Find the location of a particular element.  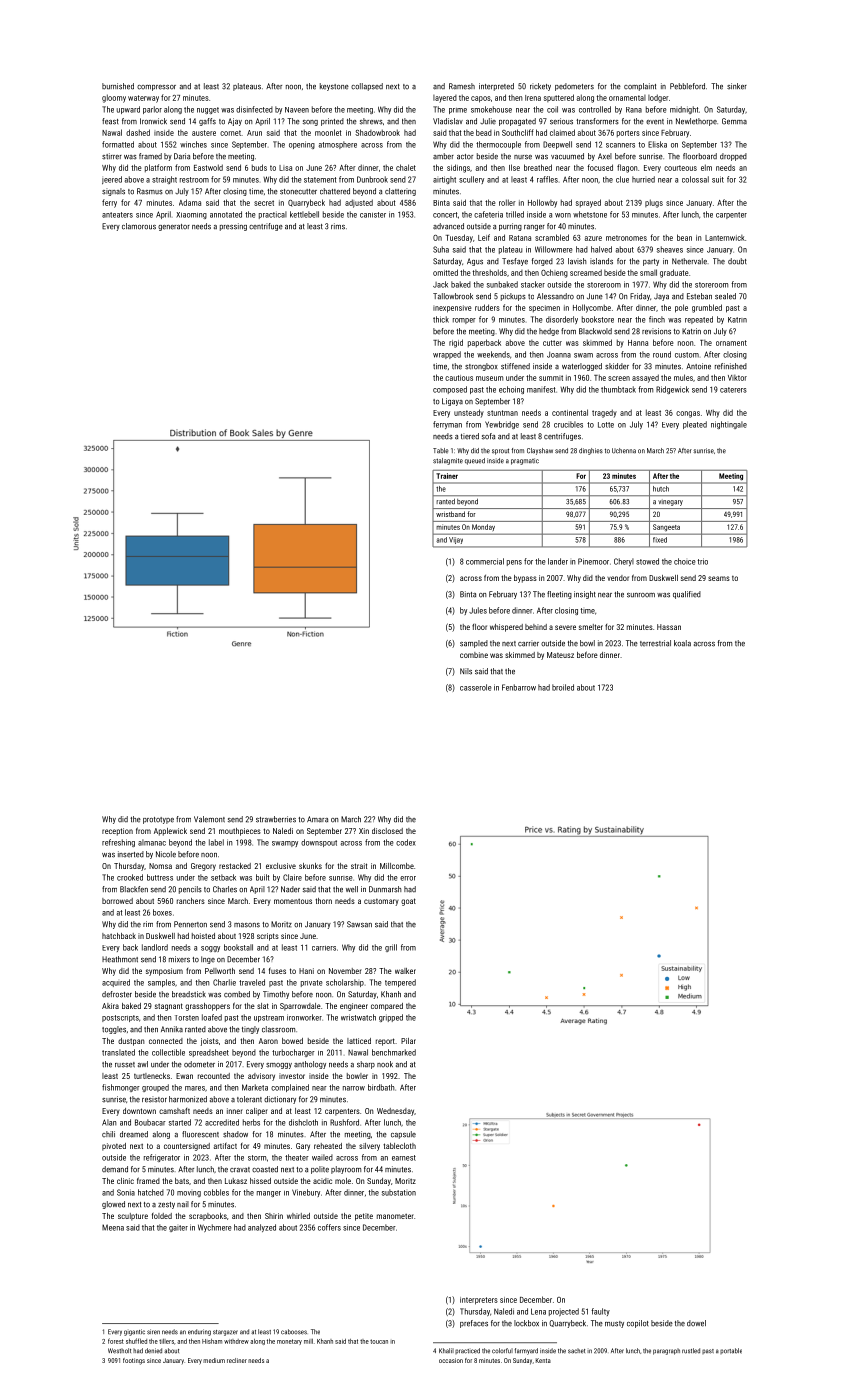

cornet is located at coordinates (230, 133).
